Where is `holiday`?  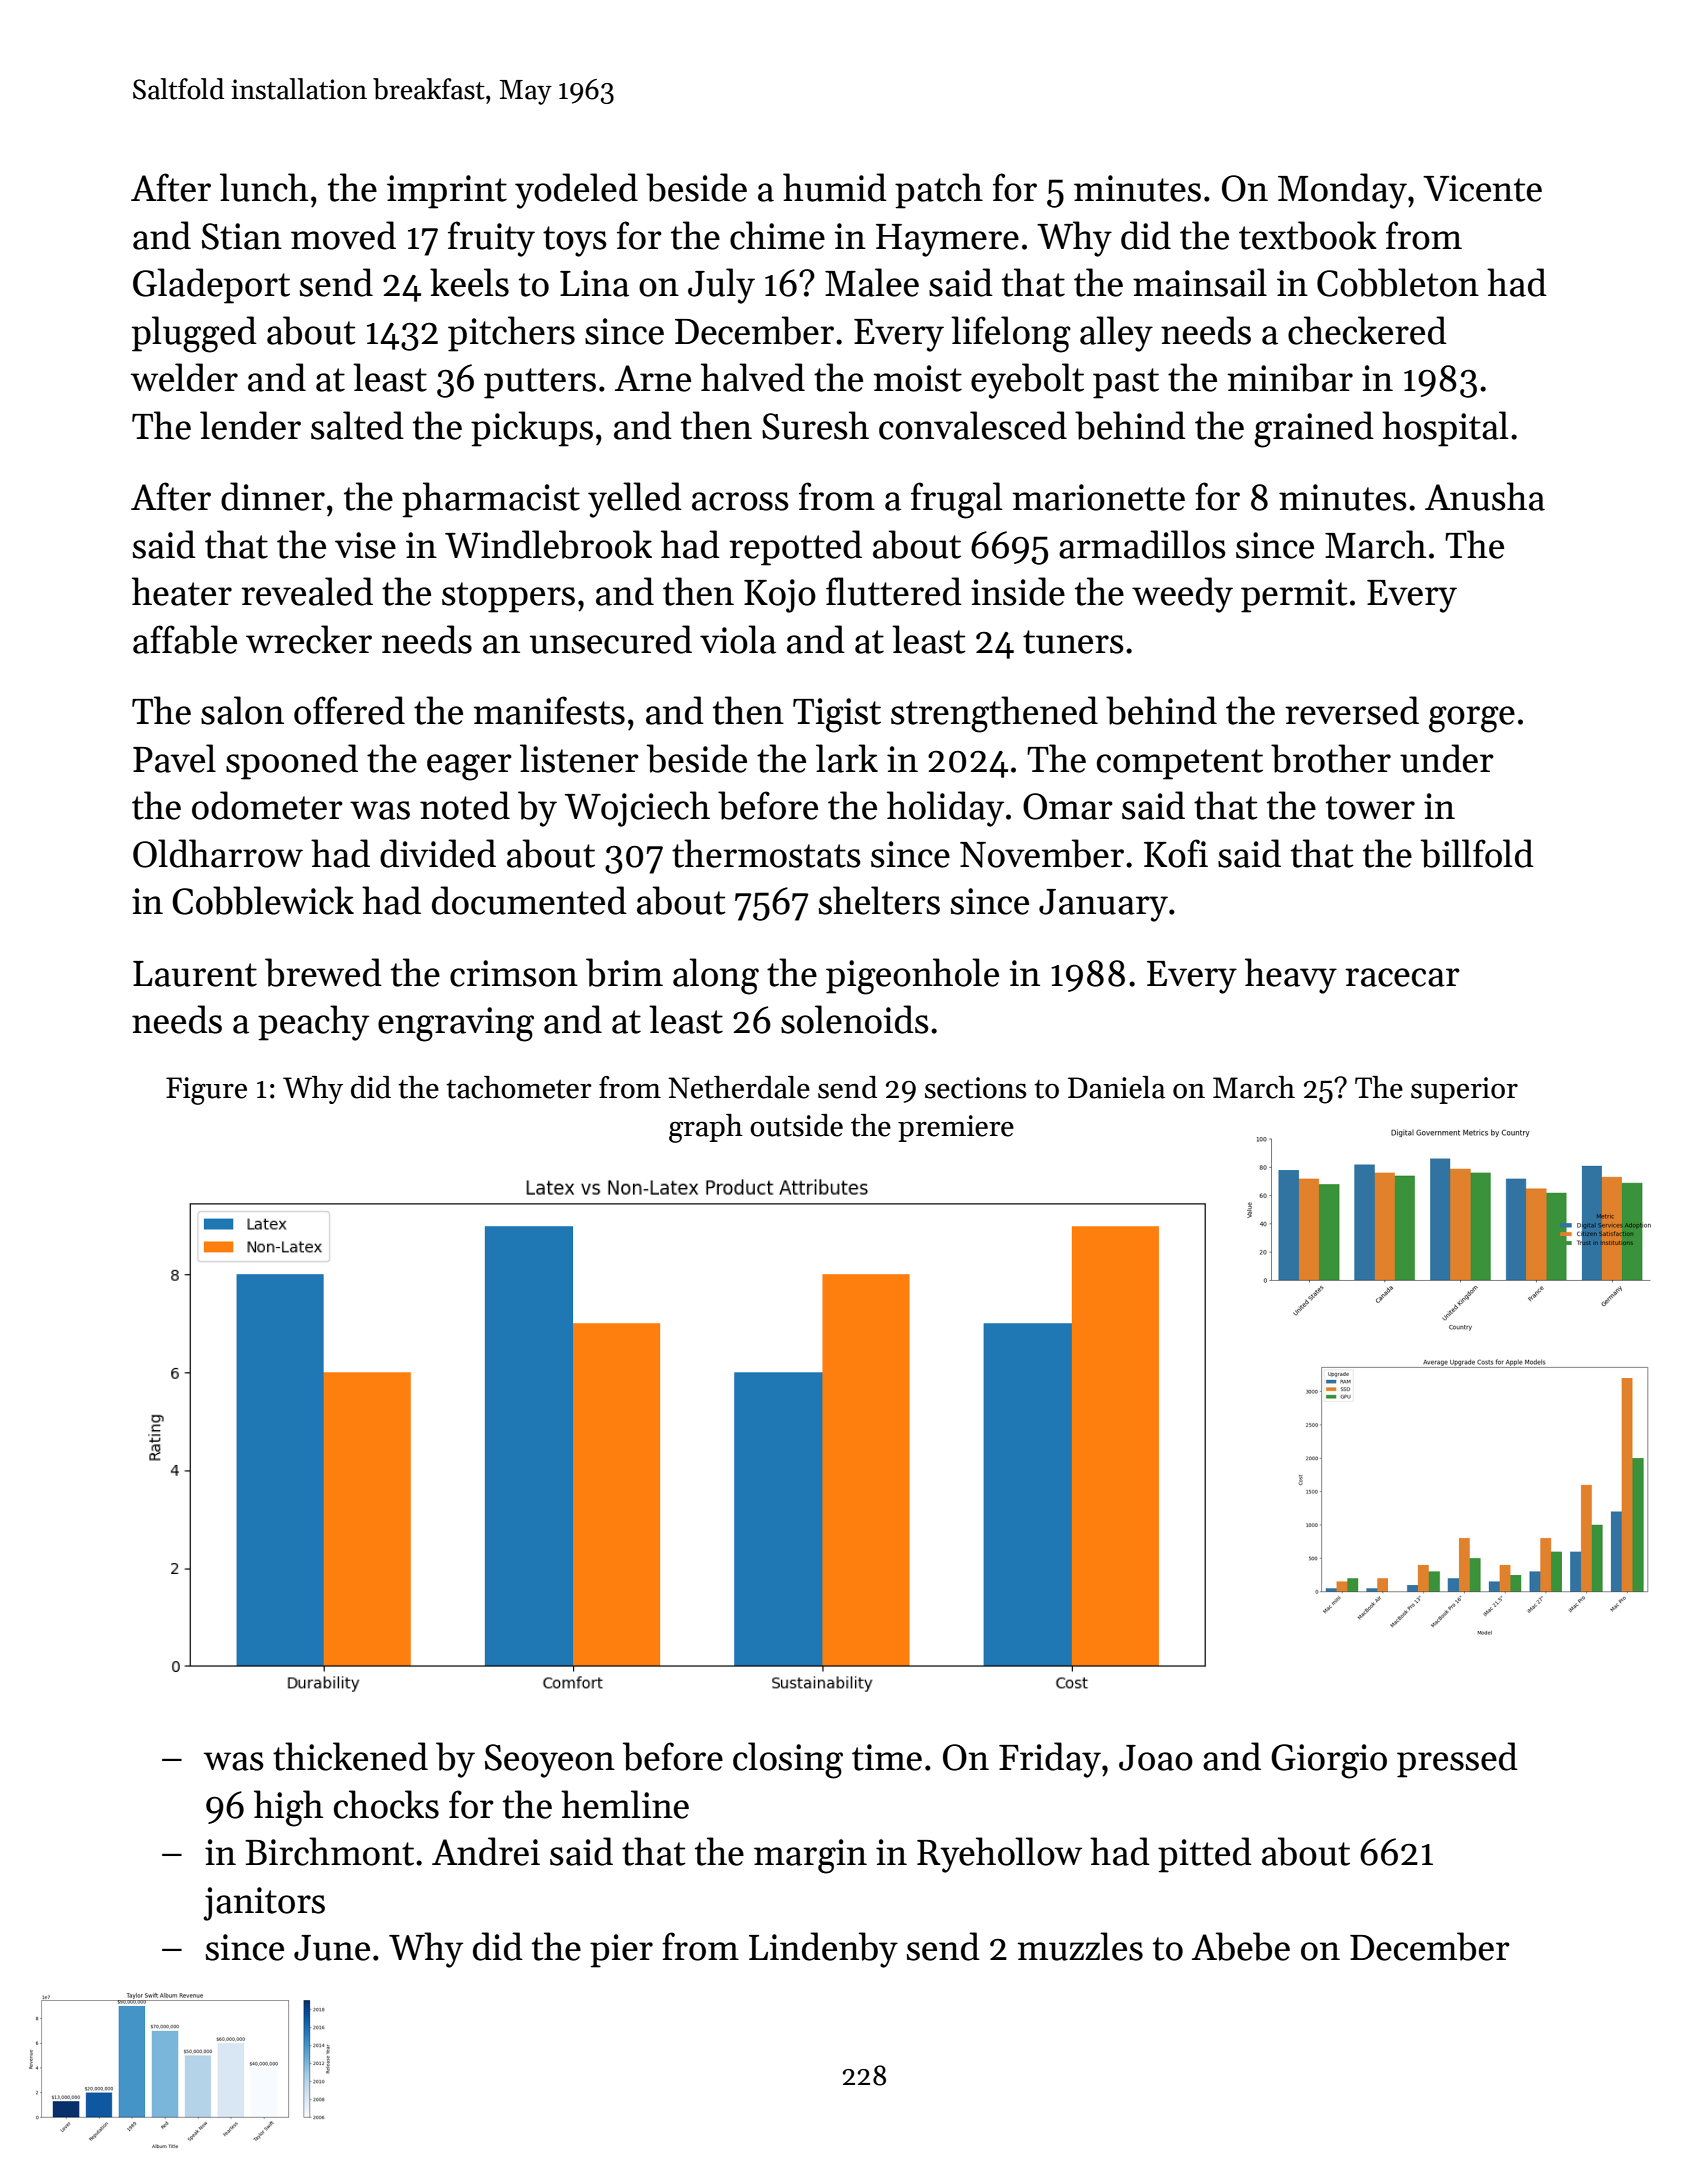
holiday is located at coordinates (945, 809).
